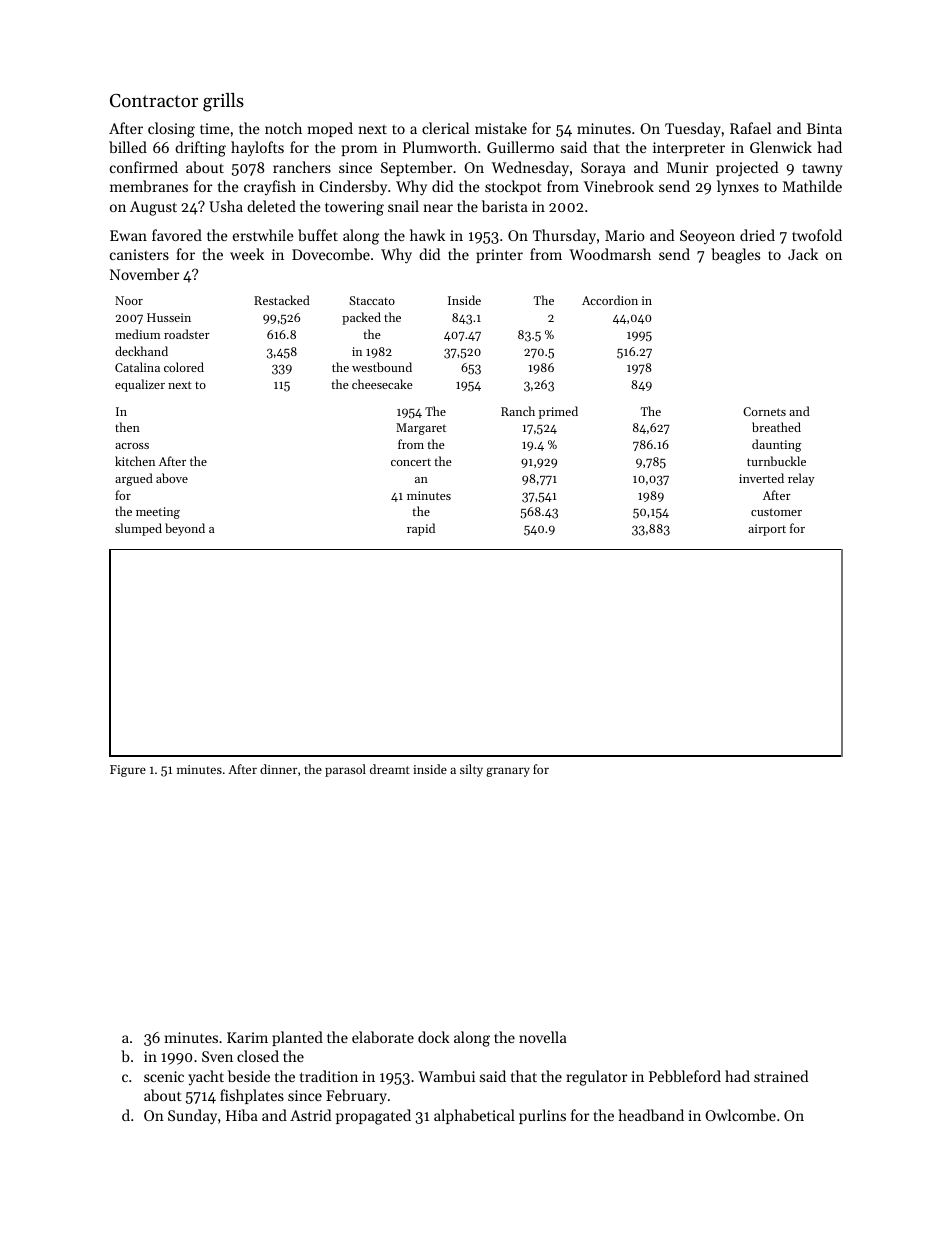  I want to click on rapid, so click(421, 529).
